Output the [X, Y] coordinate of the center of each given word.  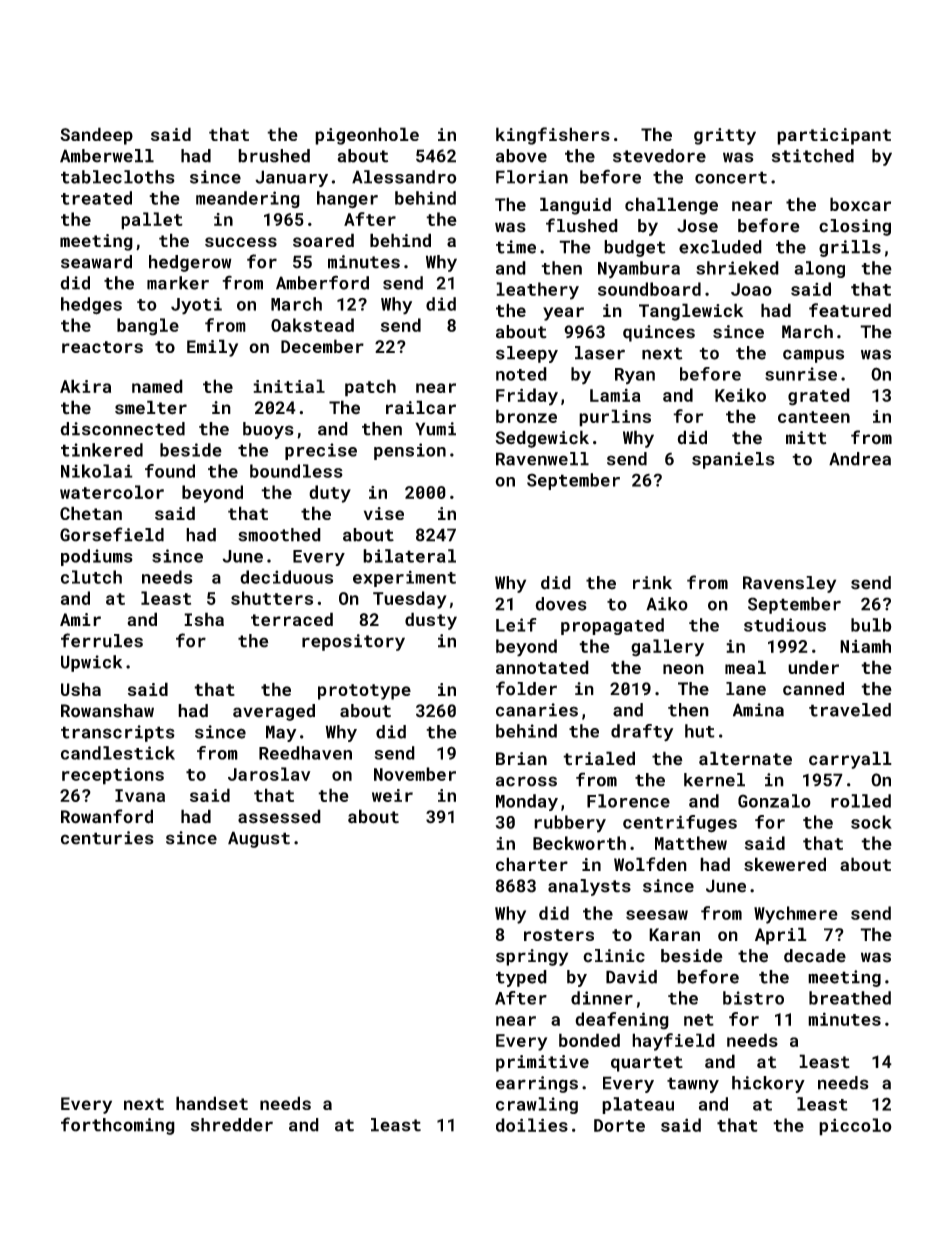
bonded [589, 1040]
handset [212, 1103]
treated [96, 198]
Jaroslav [269, 774]
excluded [720, 247]
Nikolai [97, 471]
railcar [421, 407]
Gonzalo [774, 801]
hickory [768, 1084]
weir [392, 795]
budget [635, 248]
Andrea [860, 459]
